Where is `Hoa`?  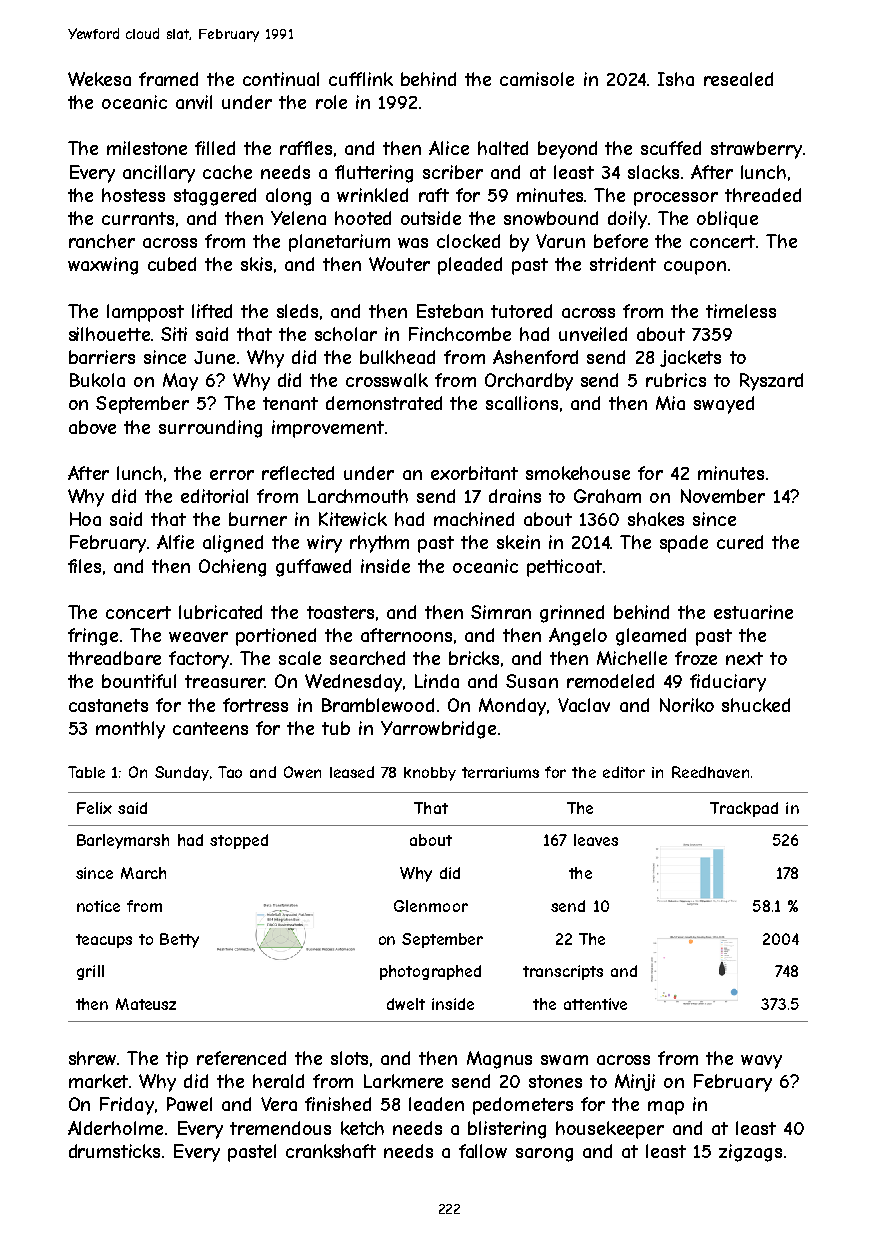
Hoa is located at coordinates (85, 519).
